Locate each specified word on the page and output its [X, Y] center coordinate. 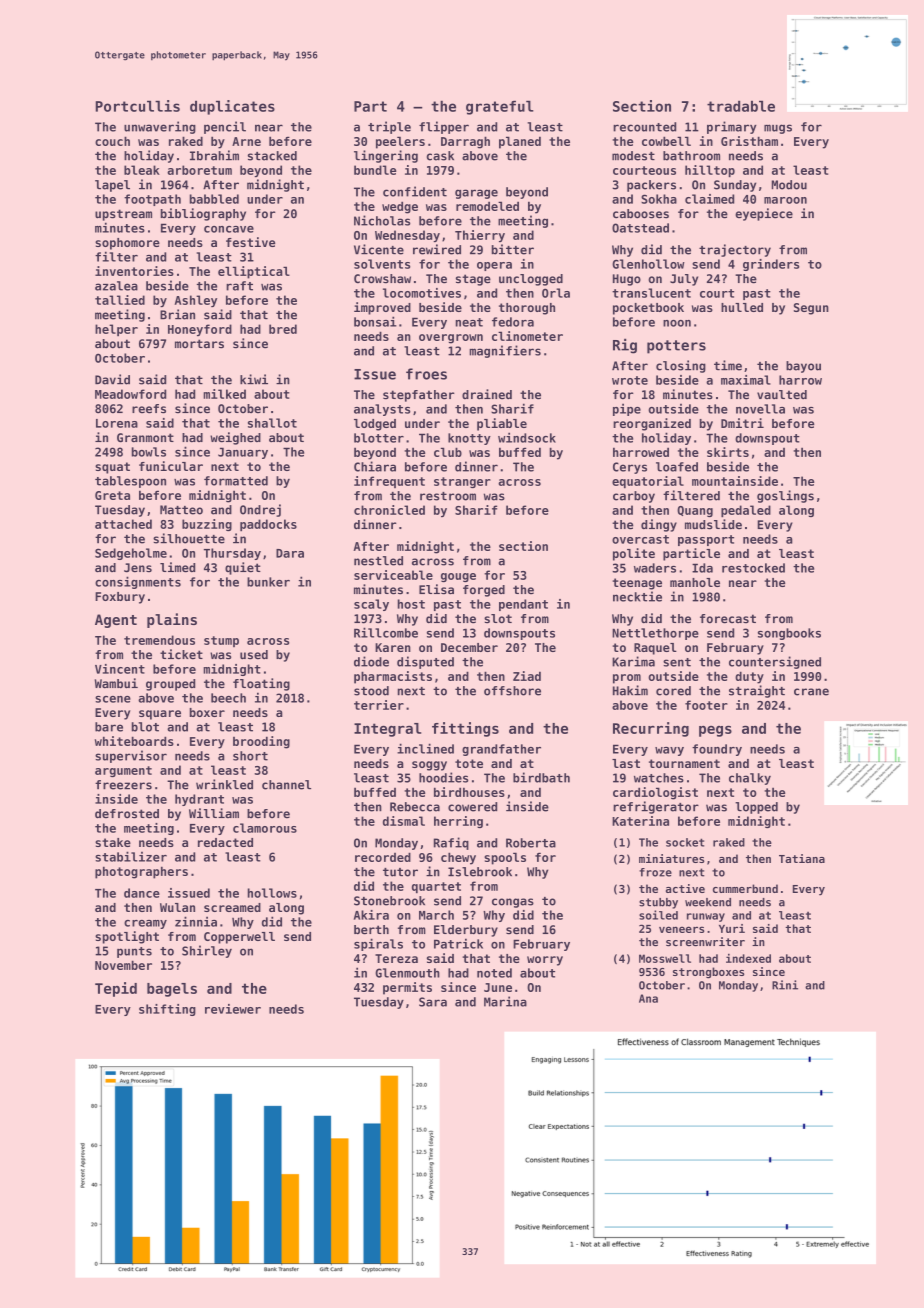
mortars [199, 344]
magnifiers [505, 351]
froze [655, 872]
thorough [527, 309]
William [214, 813]
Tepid [116, 989]
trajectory [735, 250]
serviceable [393, 575]
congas [513, 903]
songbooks [789, 634]
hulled [742, 307]
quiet [243, 568]
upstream [123, 215]
